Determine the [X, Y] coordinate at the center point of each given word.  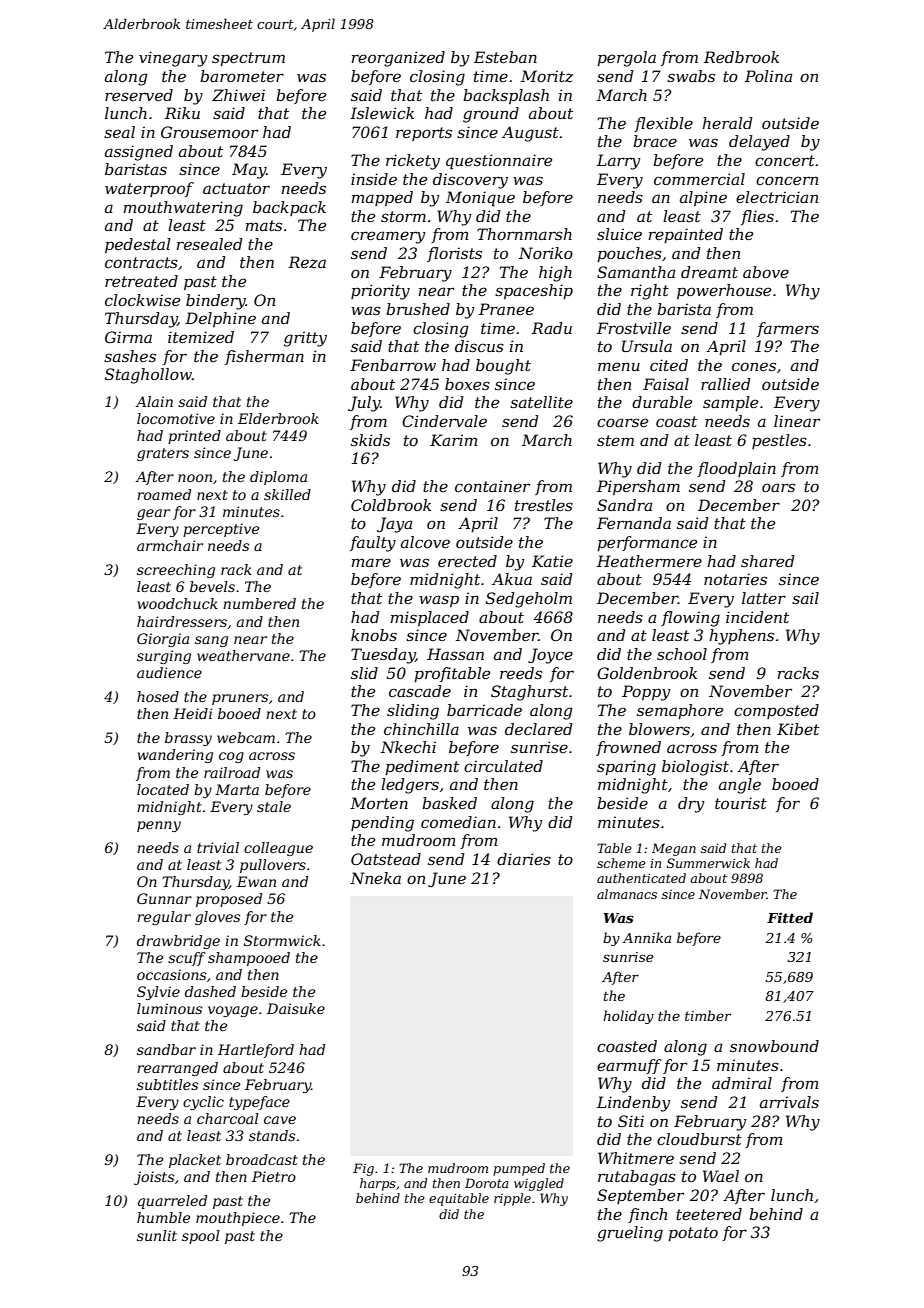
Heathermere [649, 561]
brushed [418, 309]
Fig [363, 1169]
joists [154, 1178]
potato [693, 1234]
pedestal [138, 245]
